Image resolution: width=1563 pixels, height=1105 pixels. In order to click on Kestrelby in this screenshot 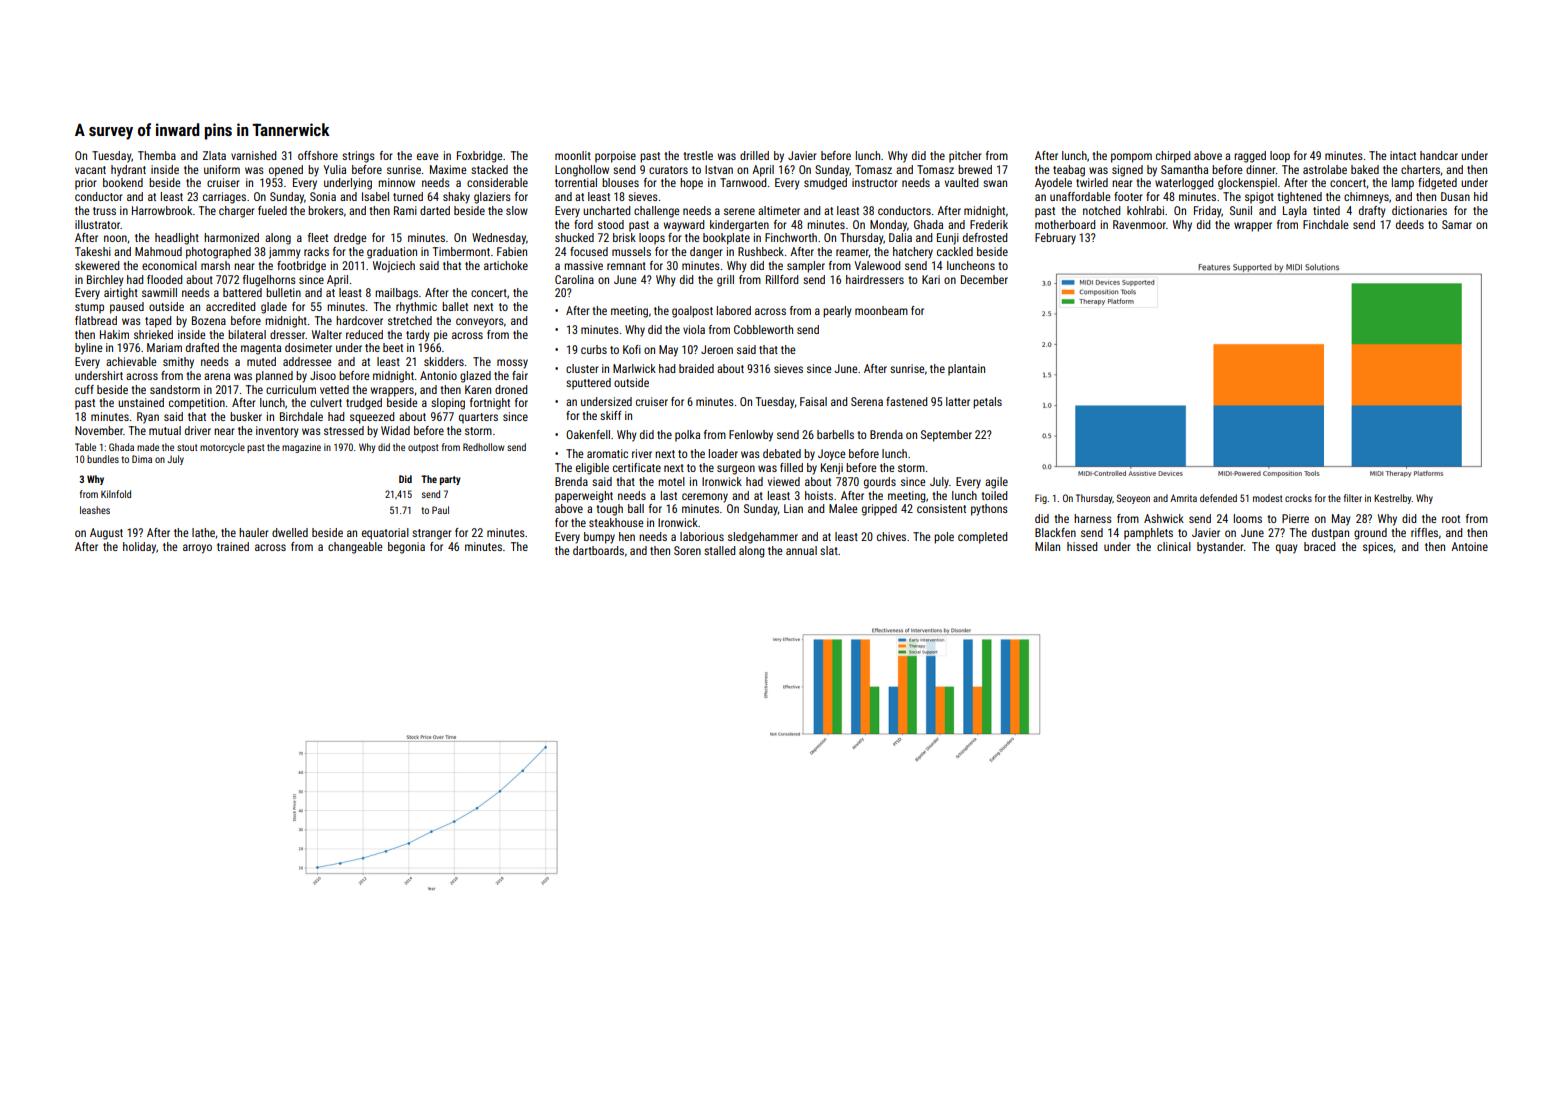, I will do `click(1393, 499)`.
